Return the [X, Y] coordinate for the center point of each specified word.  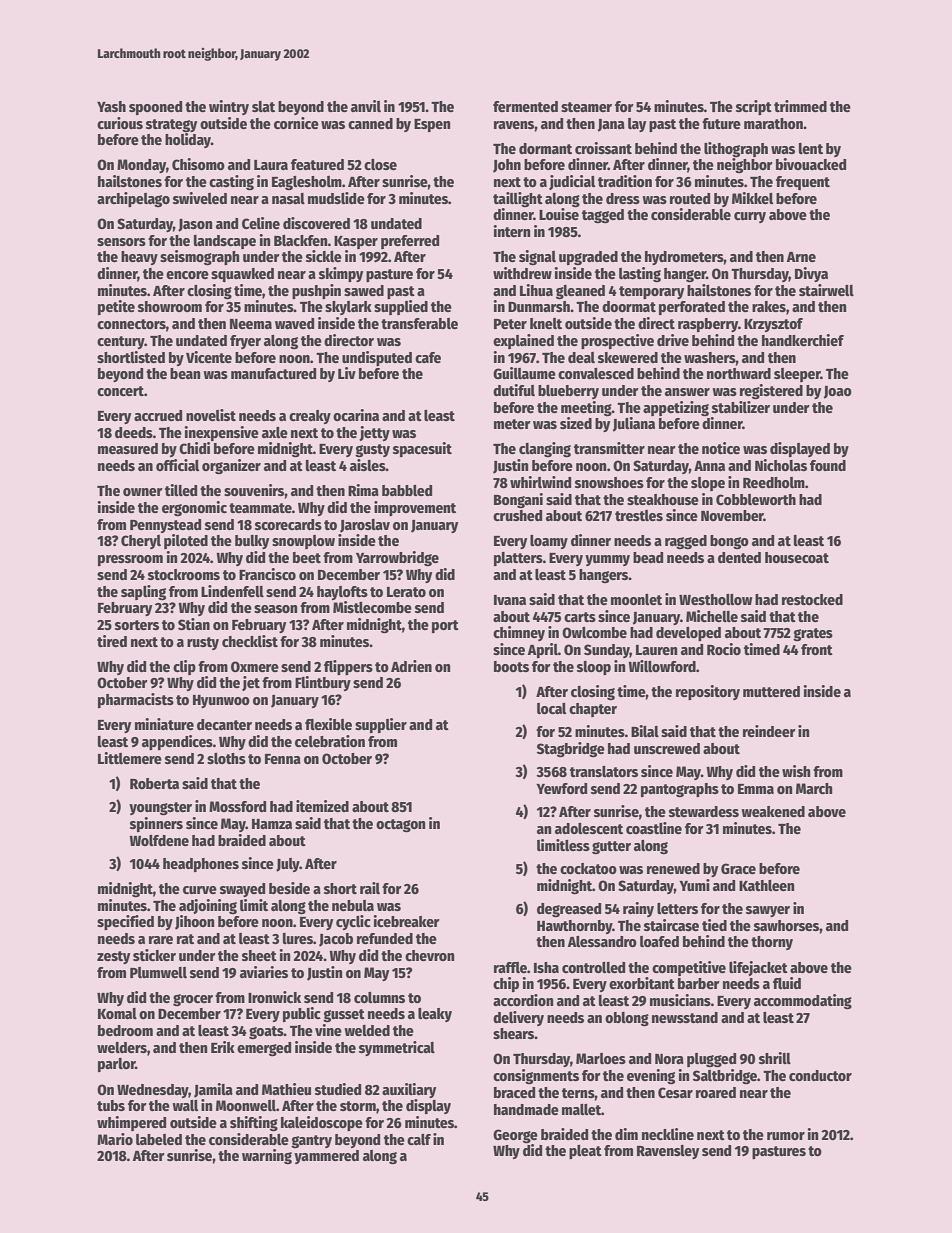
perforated [692, 308]
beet [307, 557]
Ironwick [274, 997]
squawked [242, 275]
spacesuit [422, 449]
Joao [838, 392]
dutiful [514, 390]
